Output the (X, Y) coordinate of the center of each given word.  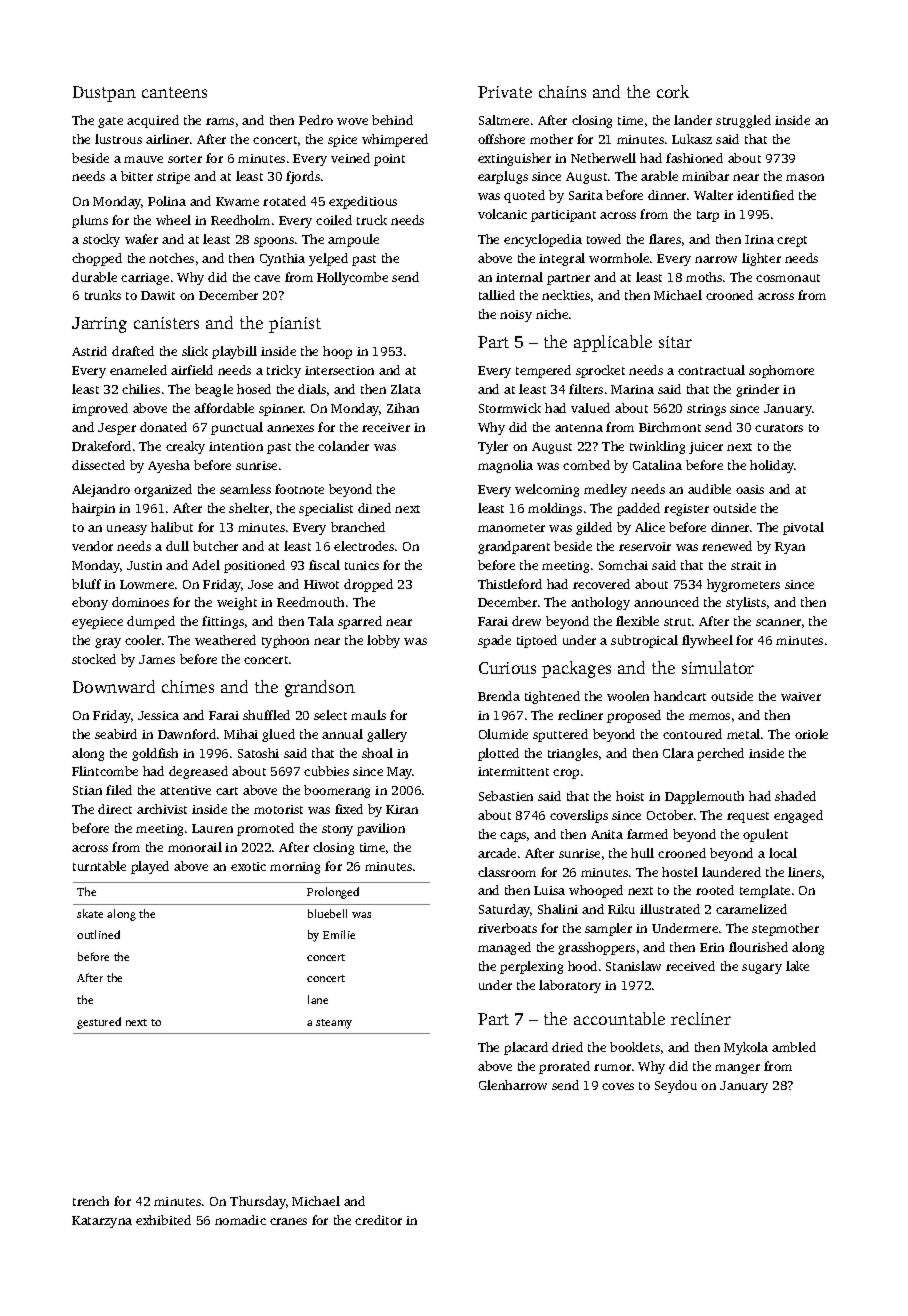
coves (618, 1086)
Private (505, 92)
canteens (174, 92)
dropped (368, 585)
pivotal (803, 528)
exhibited (163, 1220)
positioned (254, 566)
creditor (378, 1220)
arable (659, 176)
